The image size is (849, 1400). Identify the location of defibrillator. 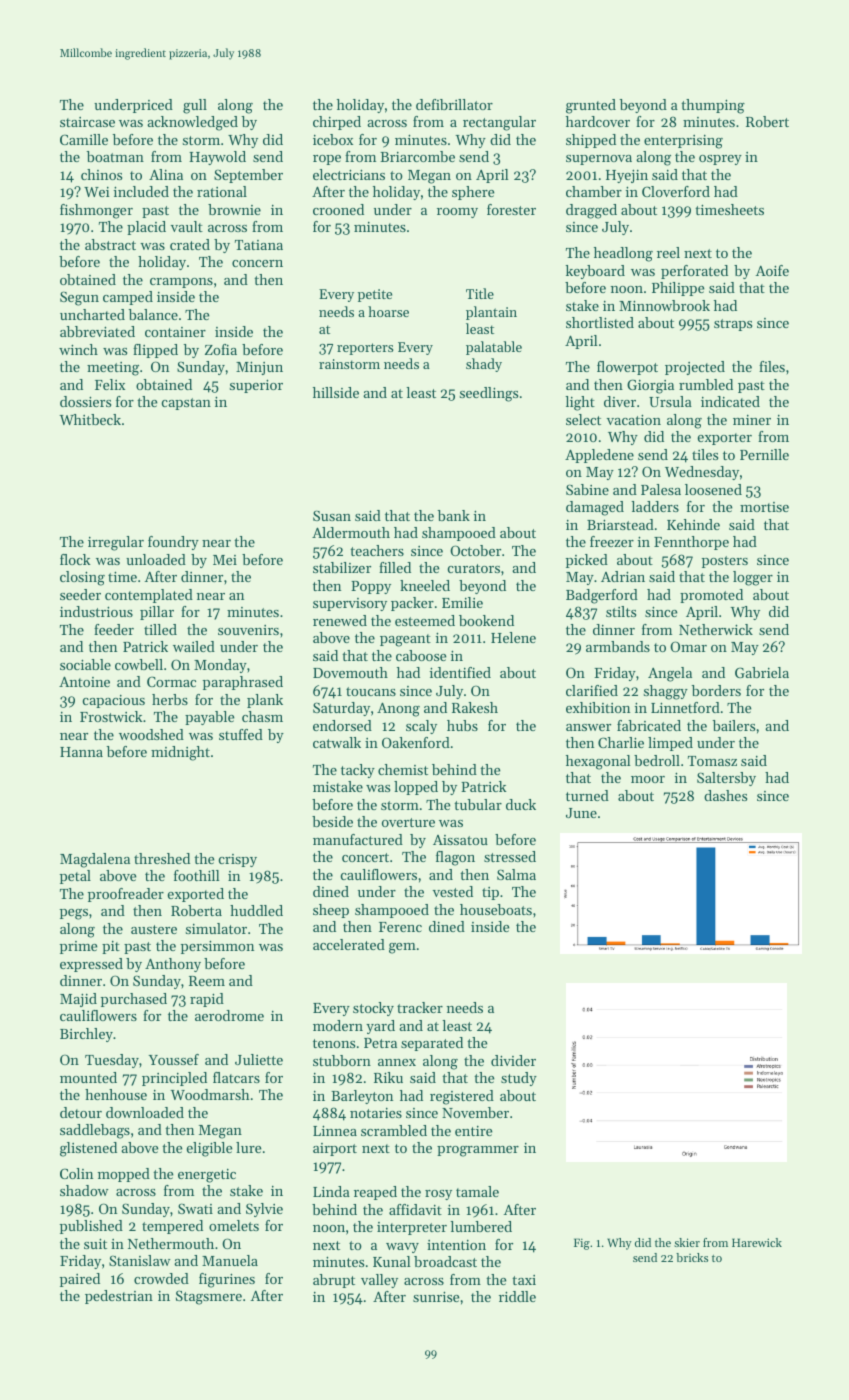
(454, 104).
